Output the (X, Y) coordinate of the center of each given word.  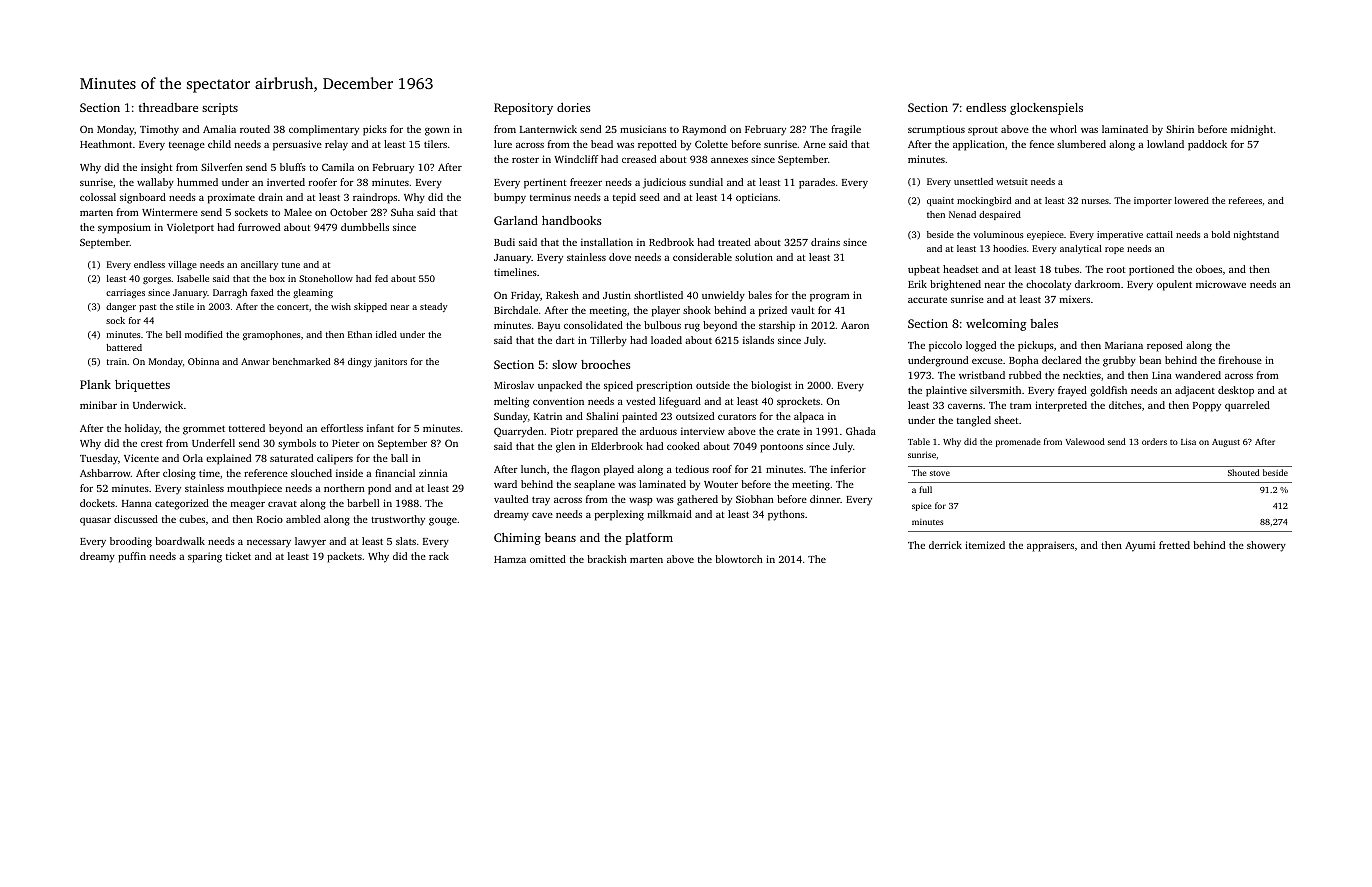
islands (758, 340)
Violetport (190, 228)
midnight (1252, 130)
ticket (238, 556)
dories (574, 107)
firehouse (1240, 360)
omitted (548, 559)
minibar (98, 405)
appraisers (1050, 546)
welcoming (996, 325)
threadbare (168, 107)
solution (754, 257)
